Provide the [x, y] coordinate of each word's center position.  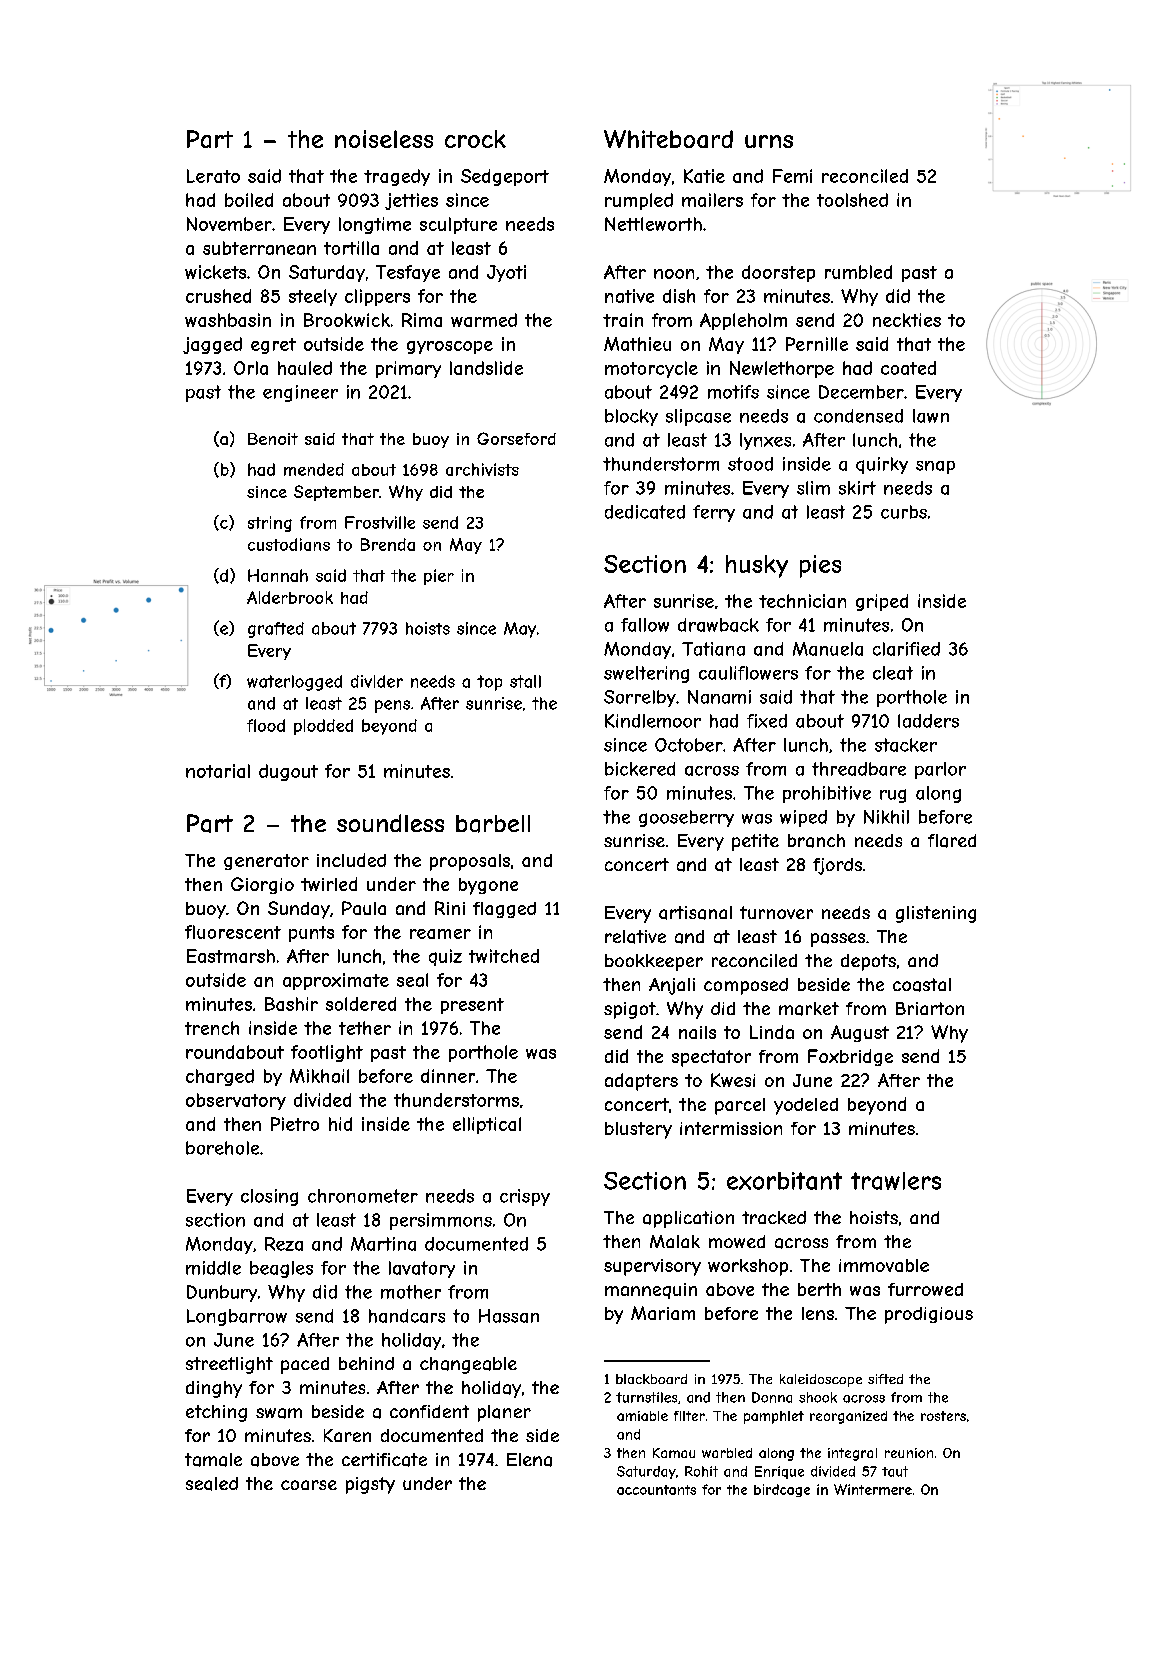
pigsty [370, 1485]
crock [475, 139]
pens [392, 706]
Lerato [213, 176]
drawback [718, 625]
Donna [772, 1397]
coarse [309, 1485]
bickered [640, 769]
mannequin [651, 1291]
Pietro [295, 1124]
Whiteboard [668, 139]
